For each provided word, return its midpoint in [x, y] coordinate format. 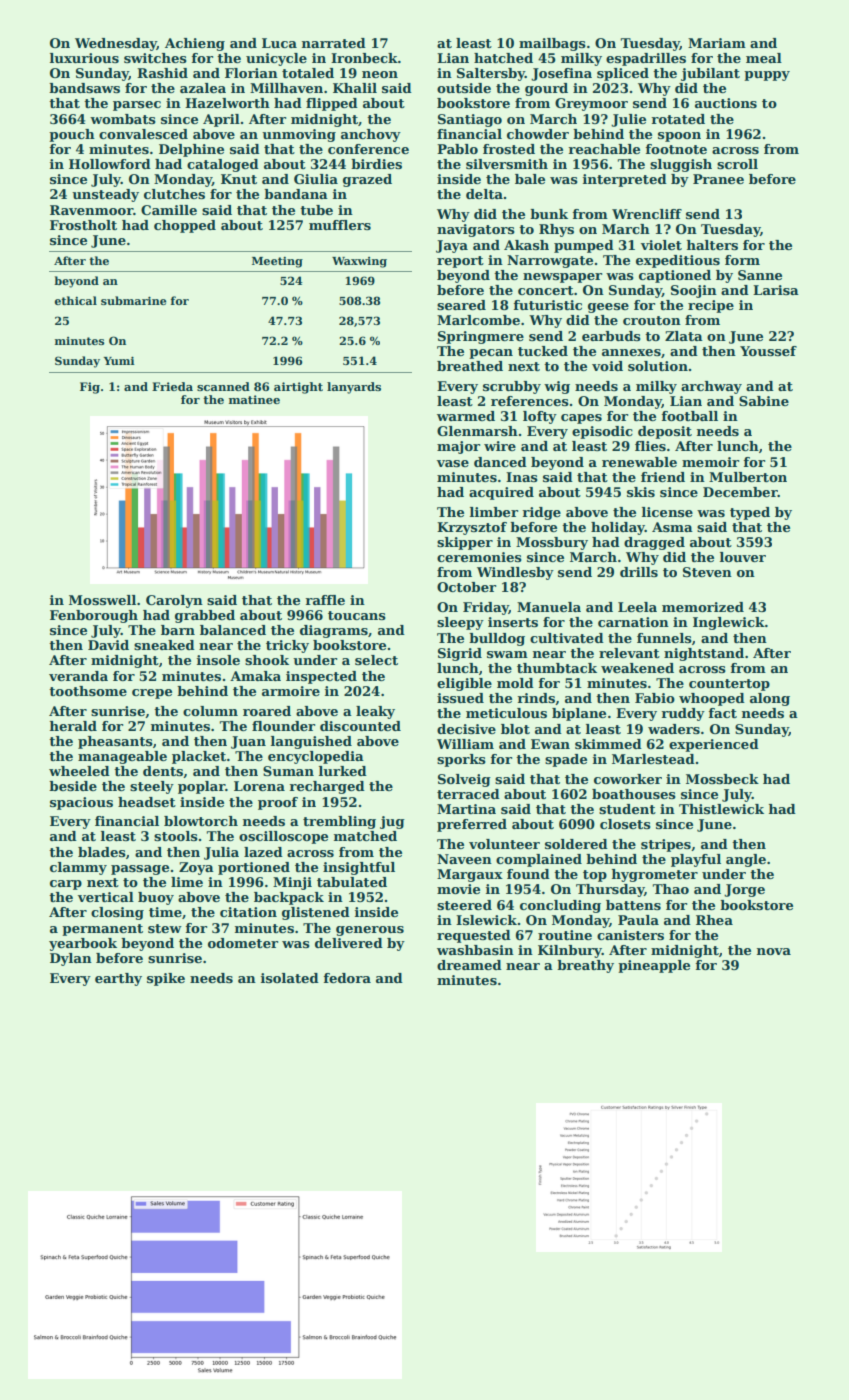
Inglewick [729, 623]
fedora [347, 978]
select [376, 660]
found [528, 874]
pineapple [654, 966]
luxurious [84, 58]
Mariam [717, 43]
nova [774, 951]
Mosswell [102, 600]
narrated [334, 43]
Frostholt [83, 225]
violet [661, 245]
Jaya [452, 246]
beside [73, 786]
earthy [118, 979]
